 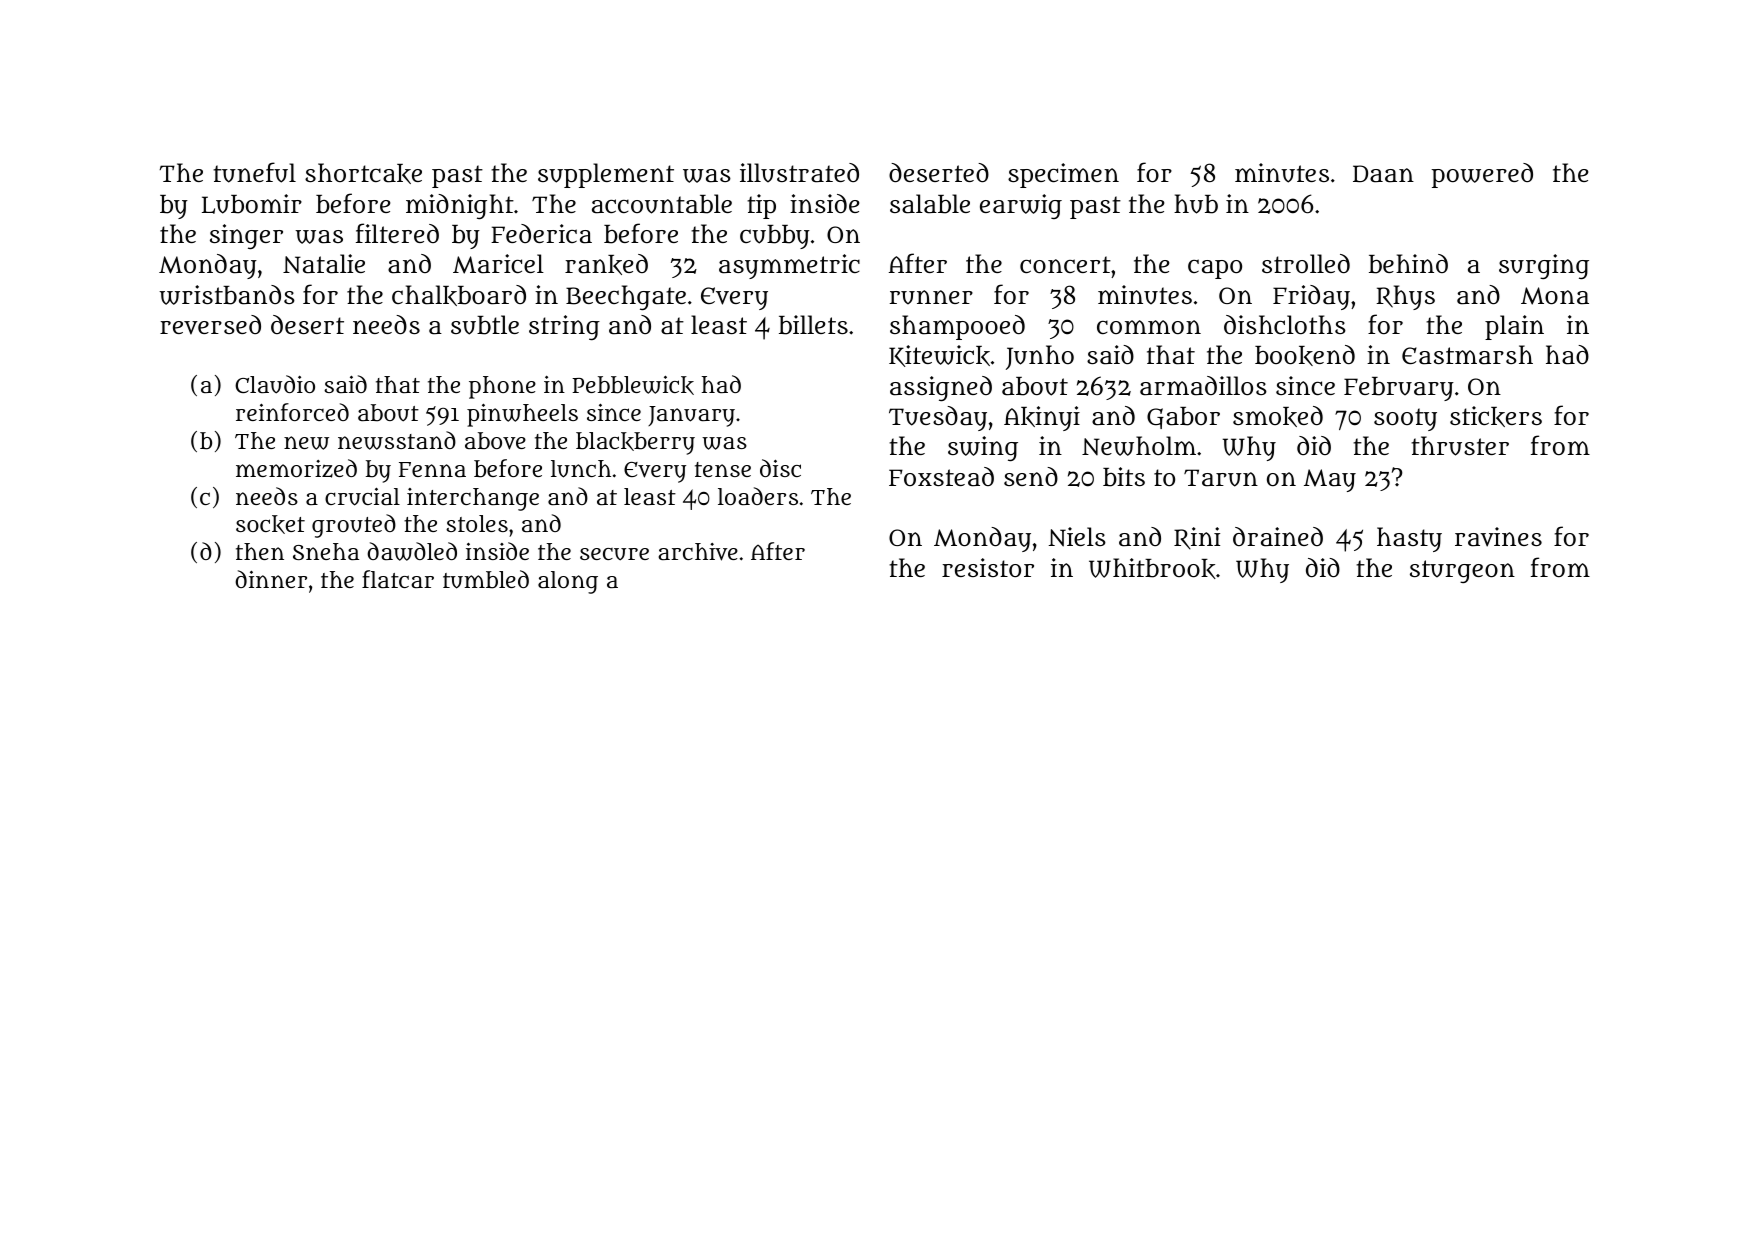 I want to click on Newholm, so click(x=1139, y=446).
